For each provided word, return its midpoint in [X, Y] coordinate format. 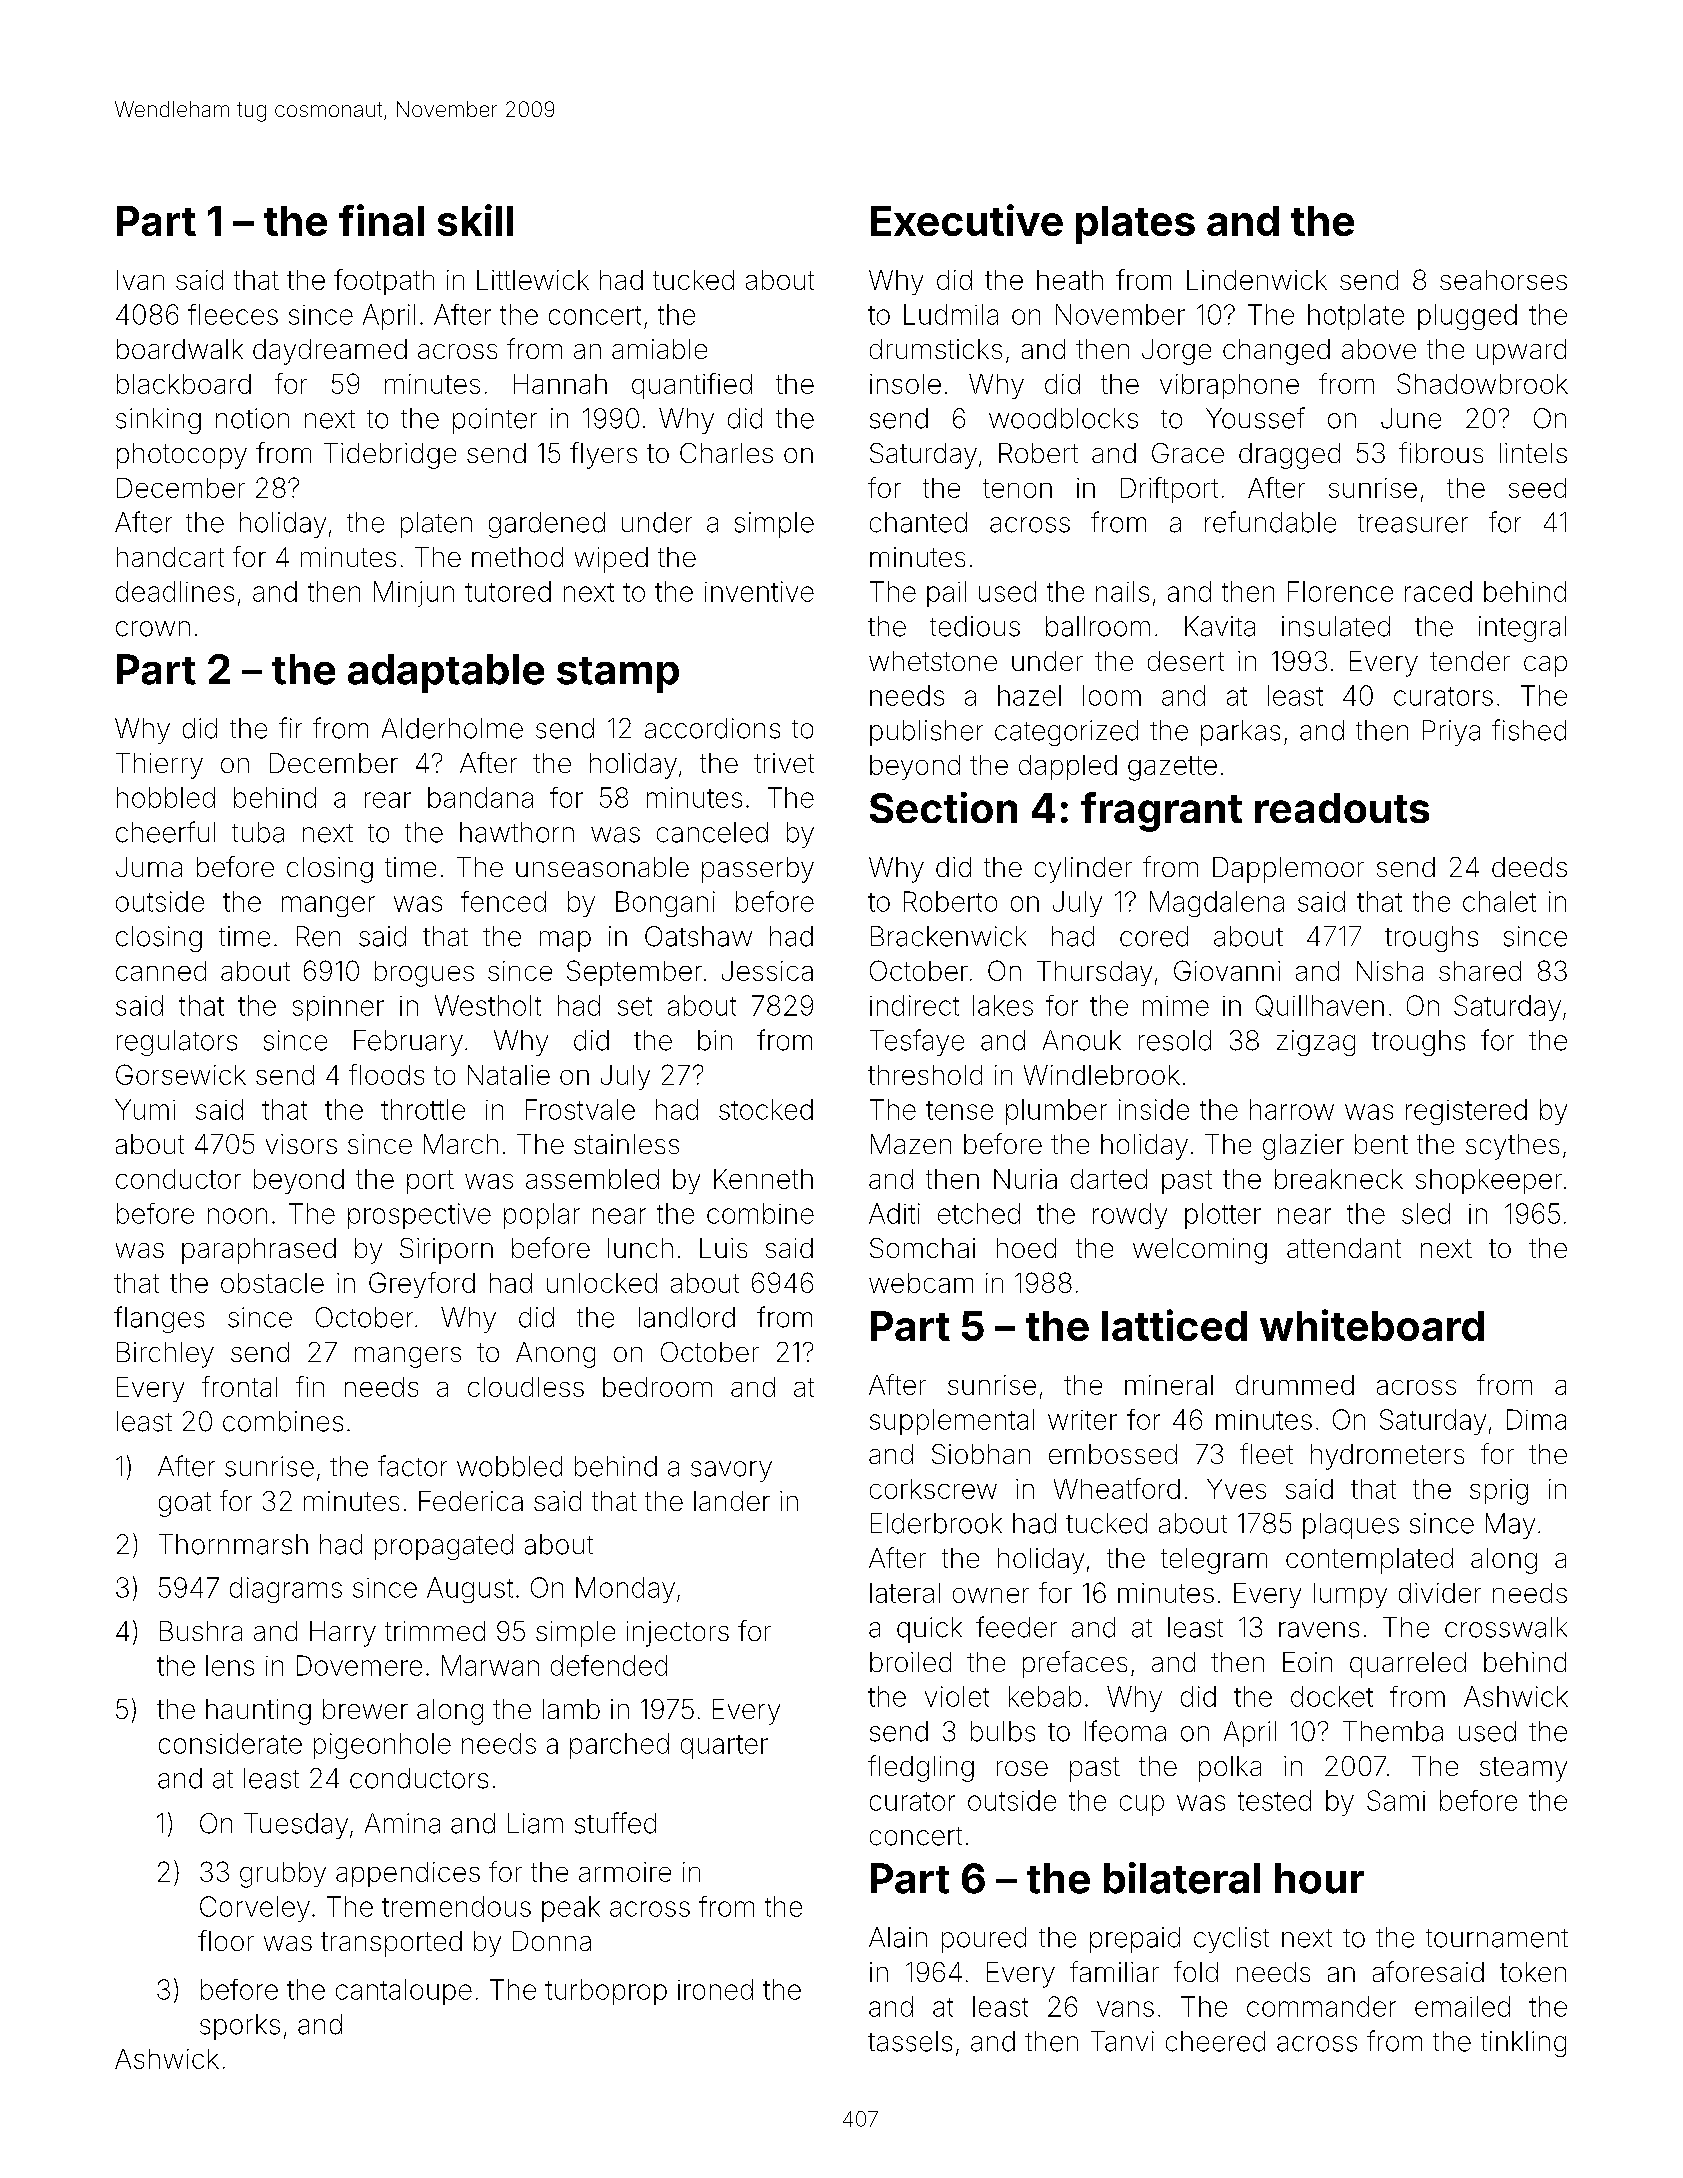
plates [1135, 225]
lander [732, 1501]
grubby [283, 1875]
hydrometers [1387, 1457]
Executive [967, 220]
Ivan [140, 280]
